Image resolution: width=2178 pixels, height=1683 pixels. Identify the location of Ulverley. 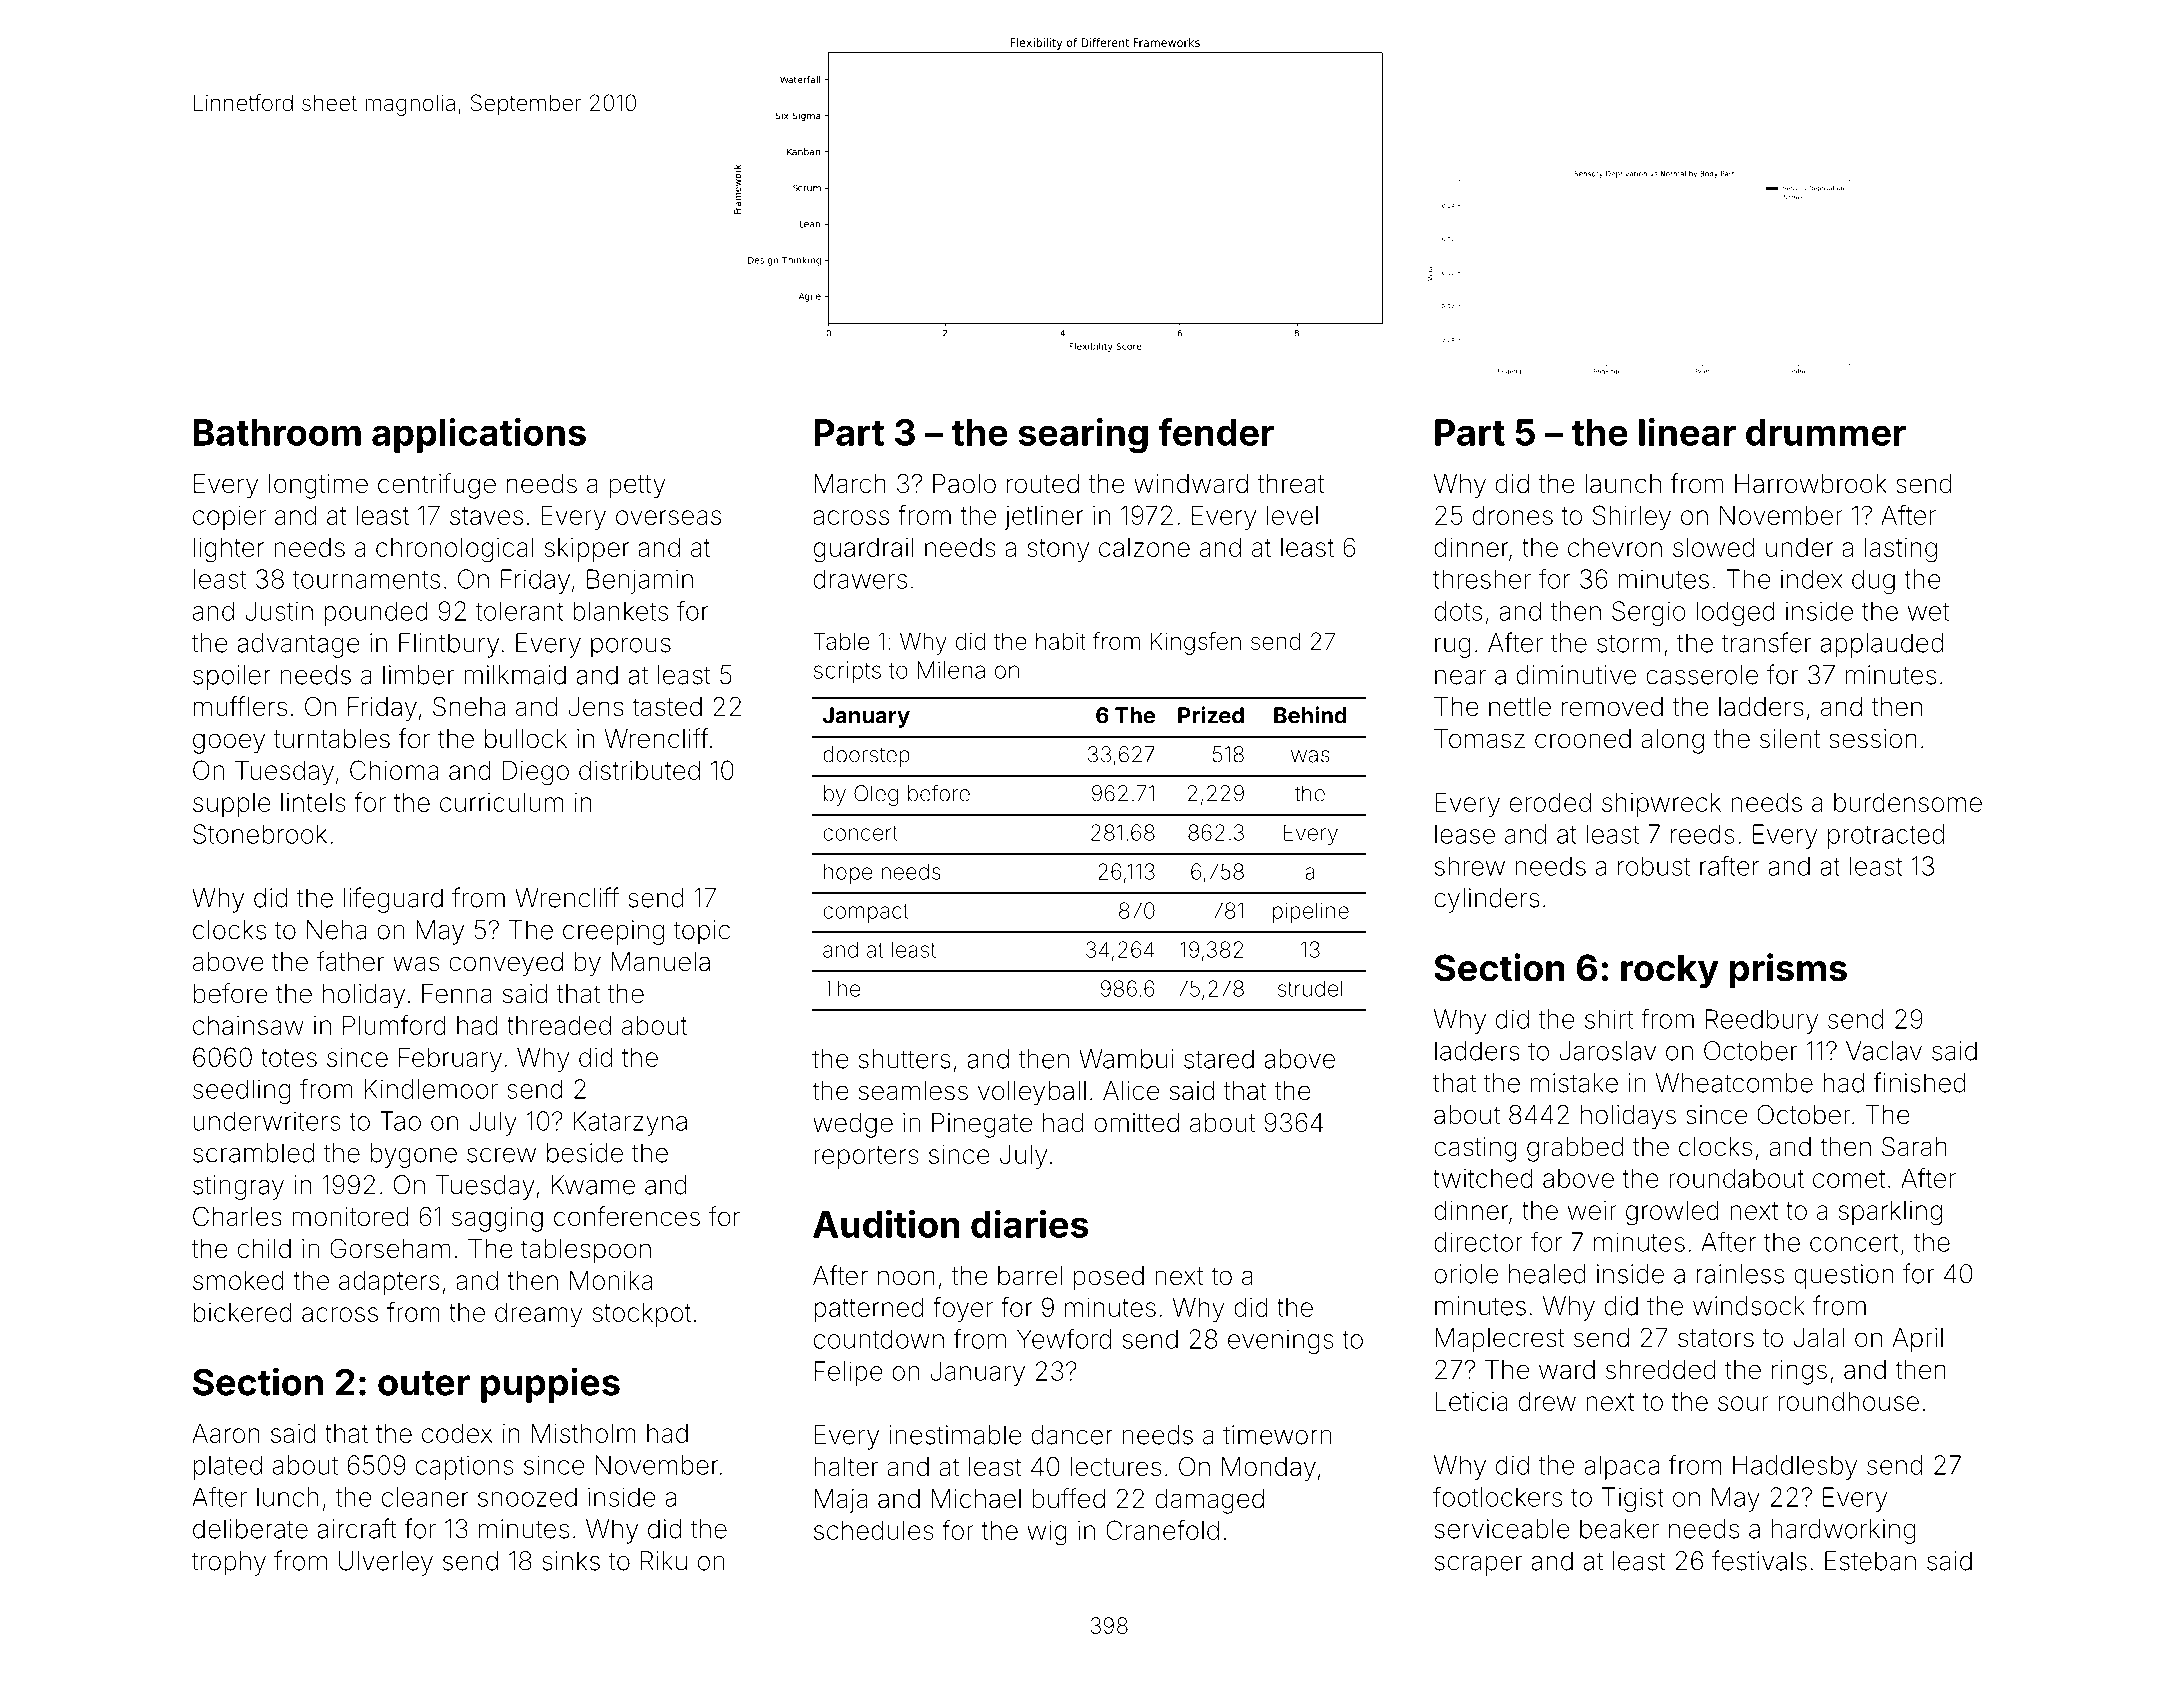
(386, 1563).
